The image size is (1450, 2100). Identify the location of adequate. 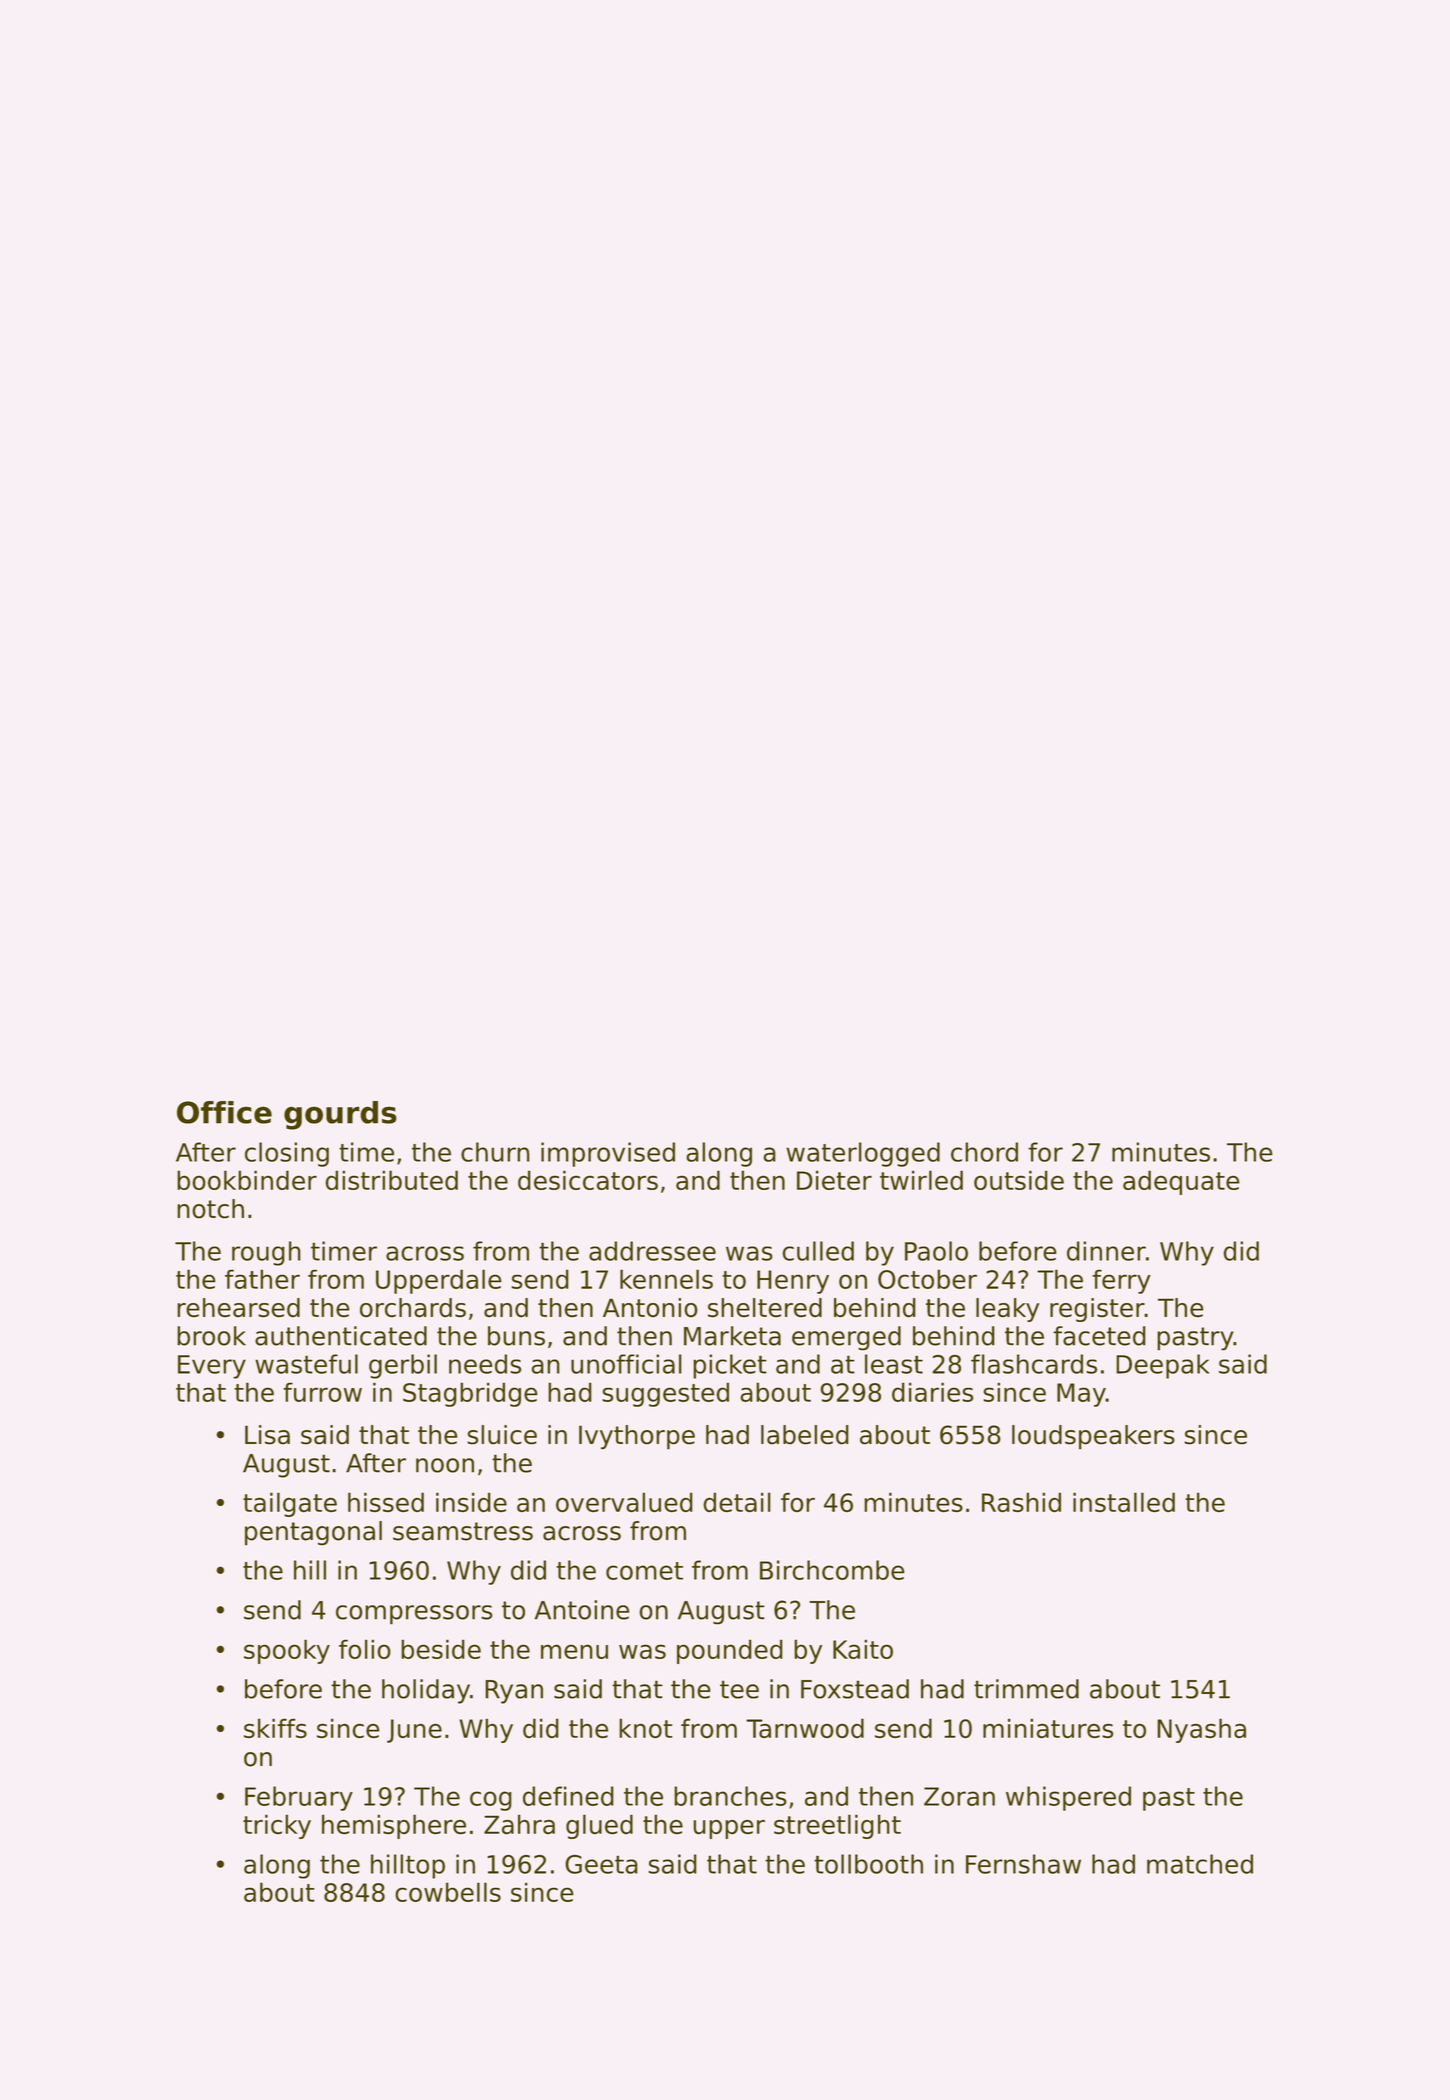
(1181, 1182).
